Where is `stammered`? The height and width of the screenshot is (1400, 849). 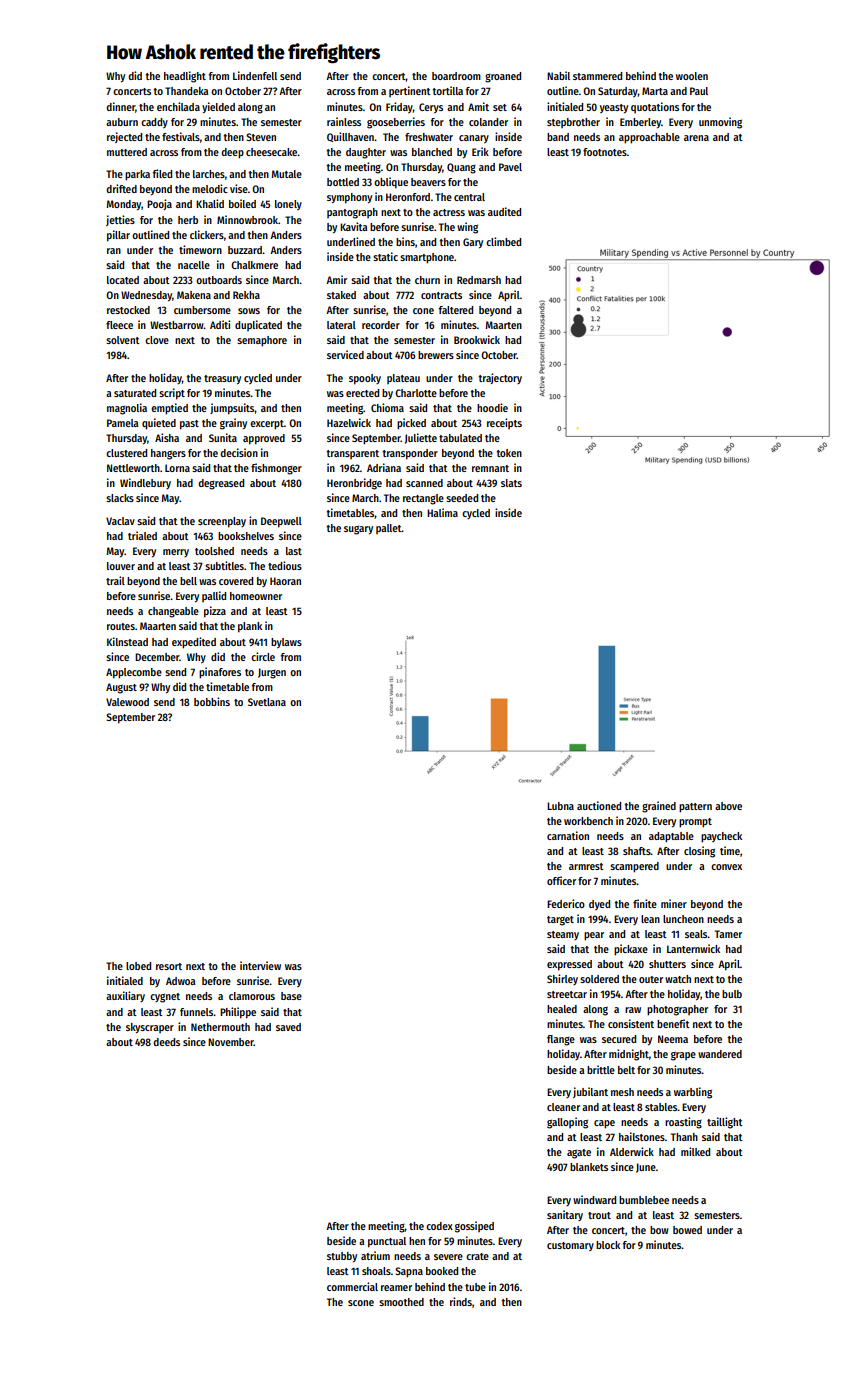
stammered is located at coordinates (597, 76).
